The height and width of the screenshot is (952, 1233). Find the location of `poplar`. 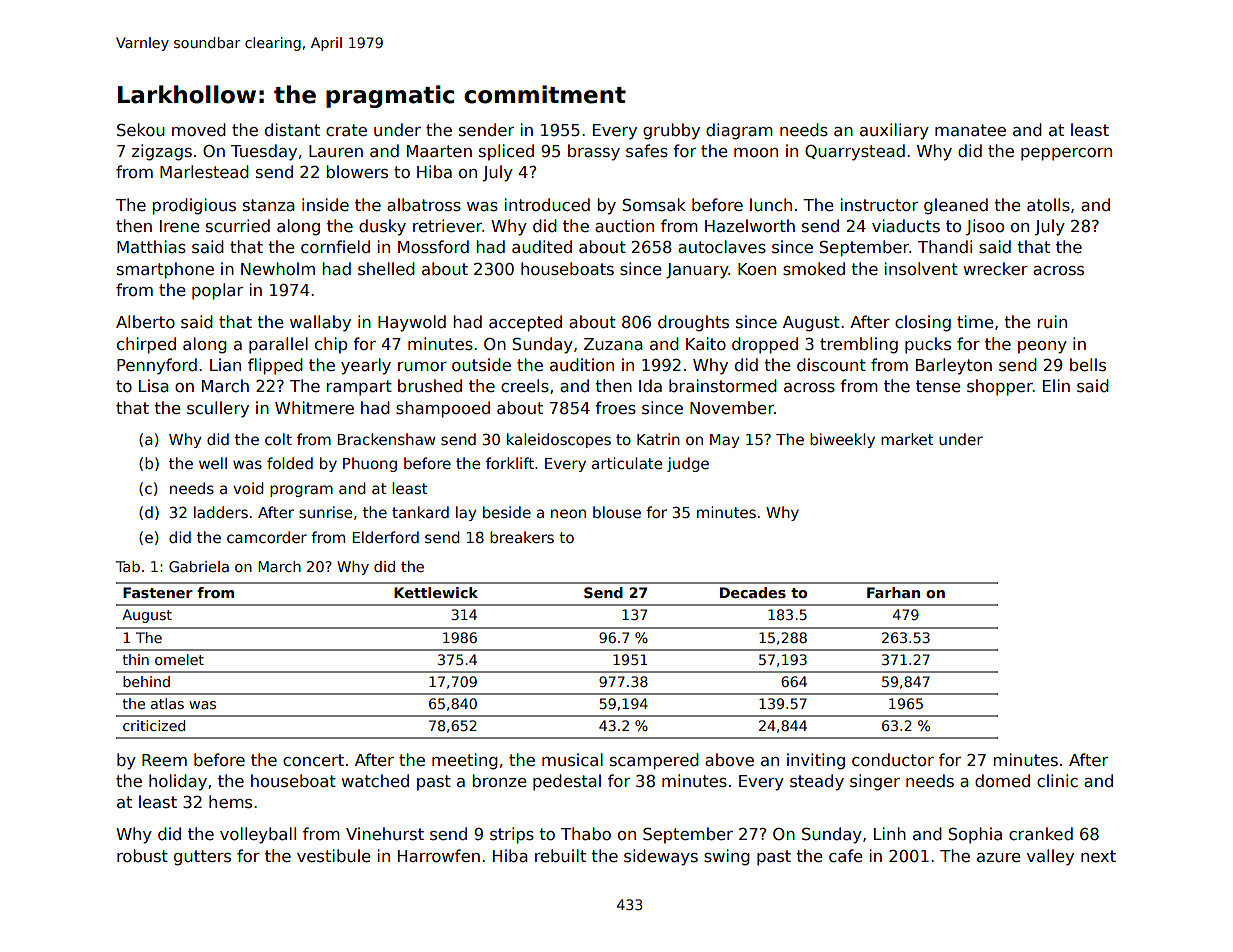

poplar is located at coordinates (217, 291).
